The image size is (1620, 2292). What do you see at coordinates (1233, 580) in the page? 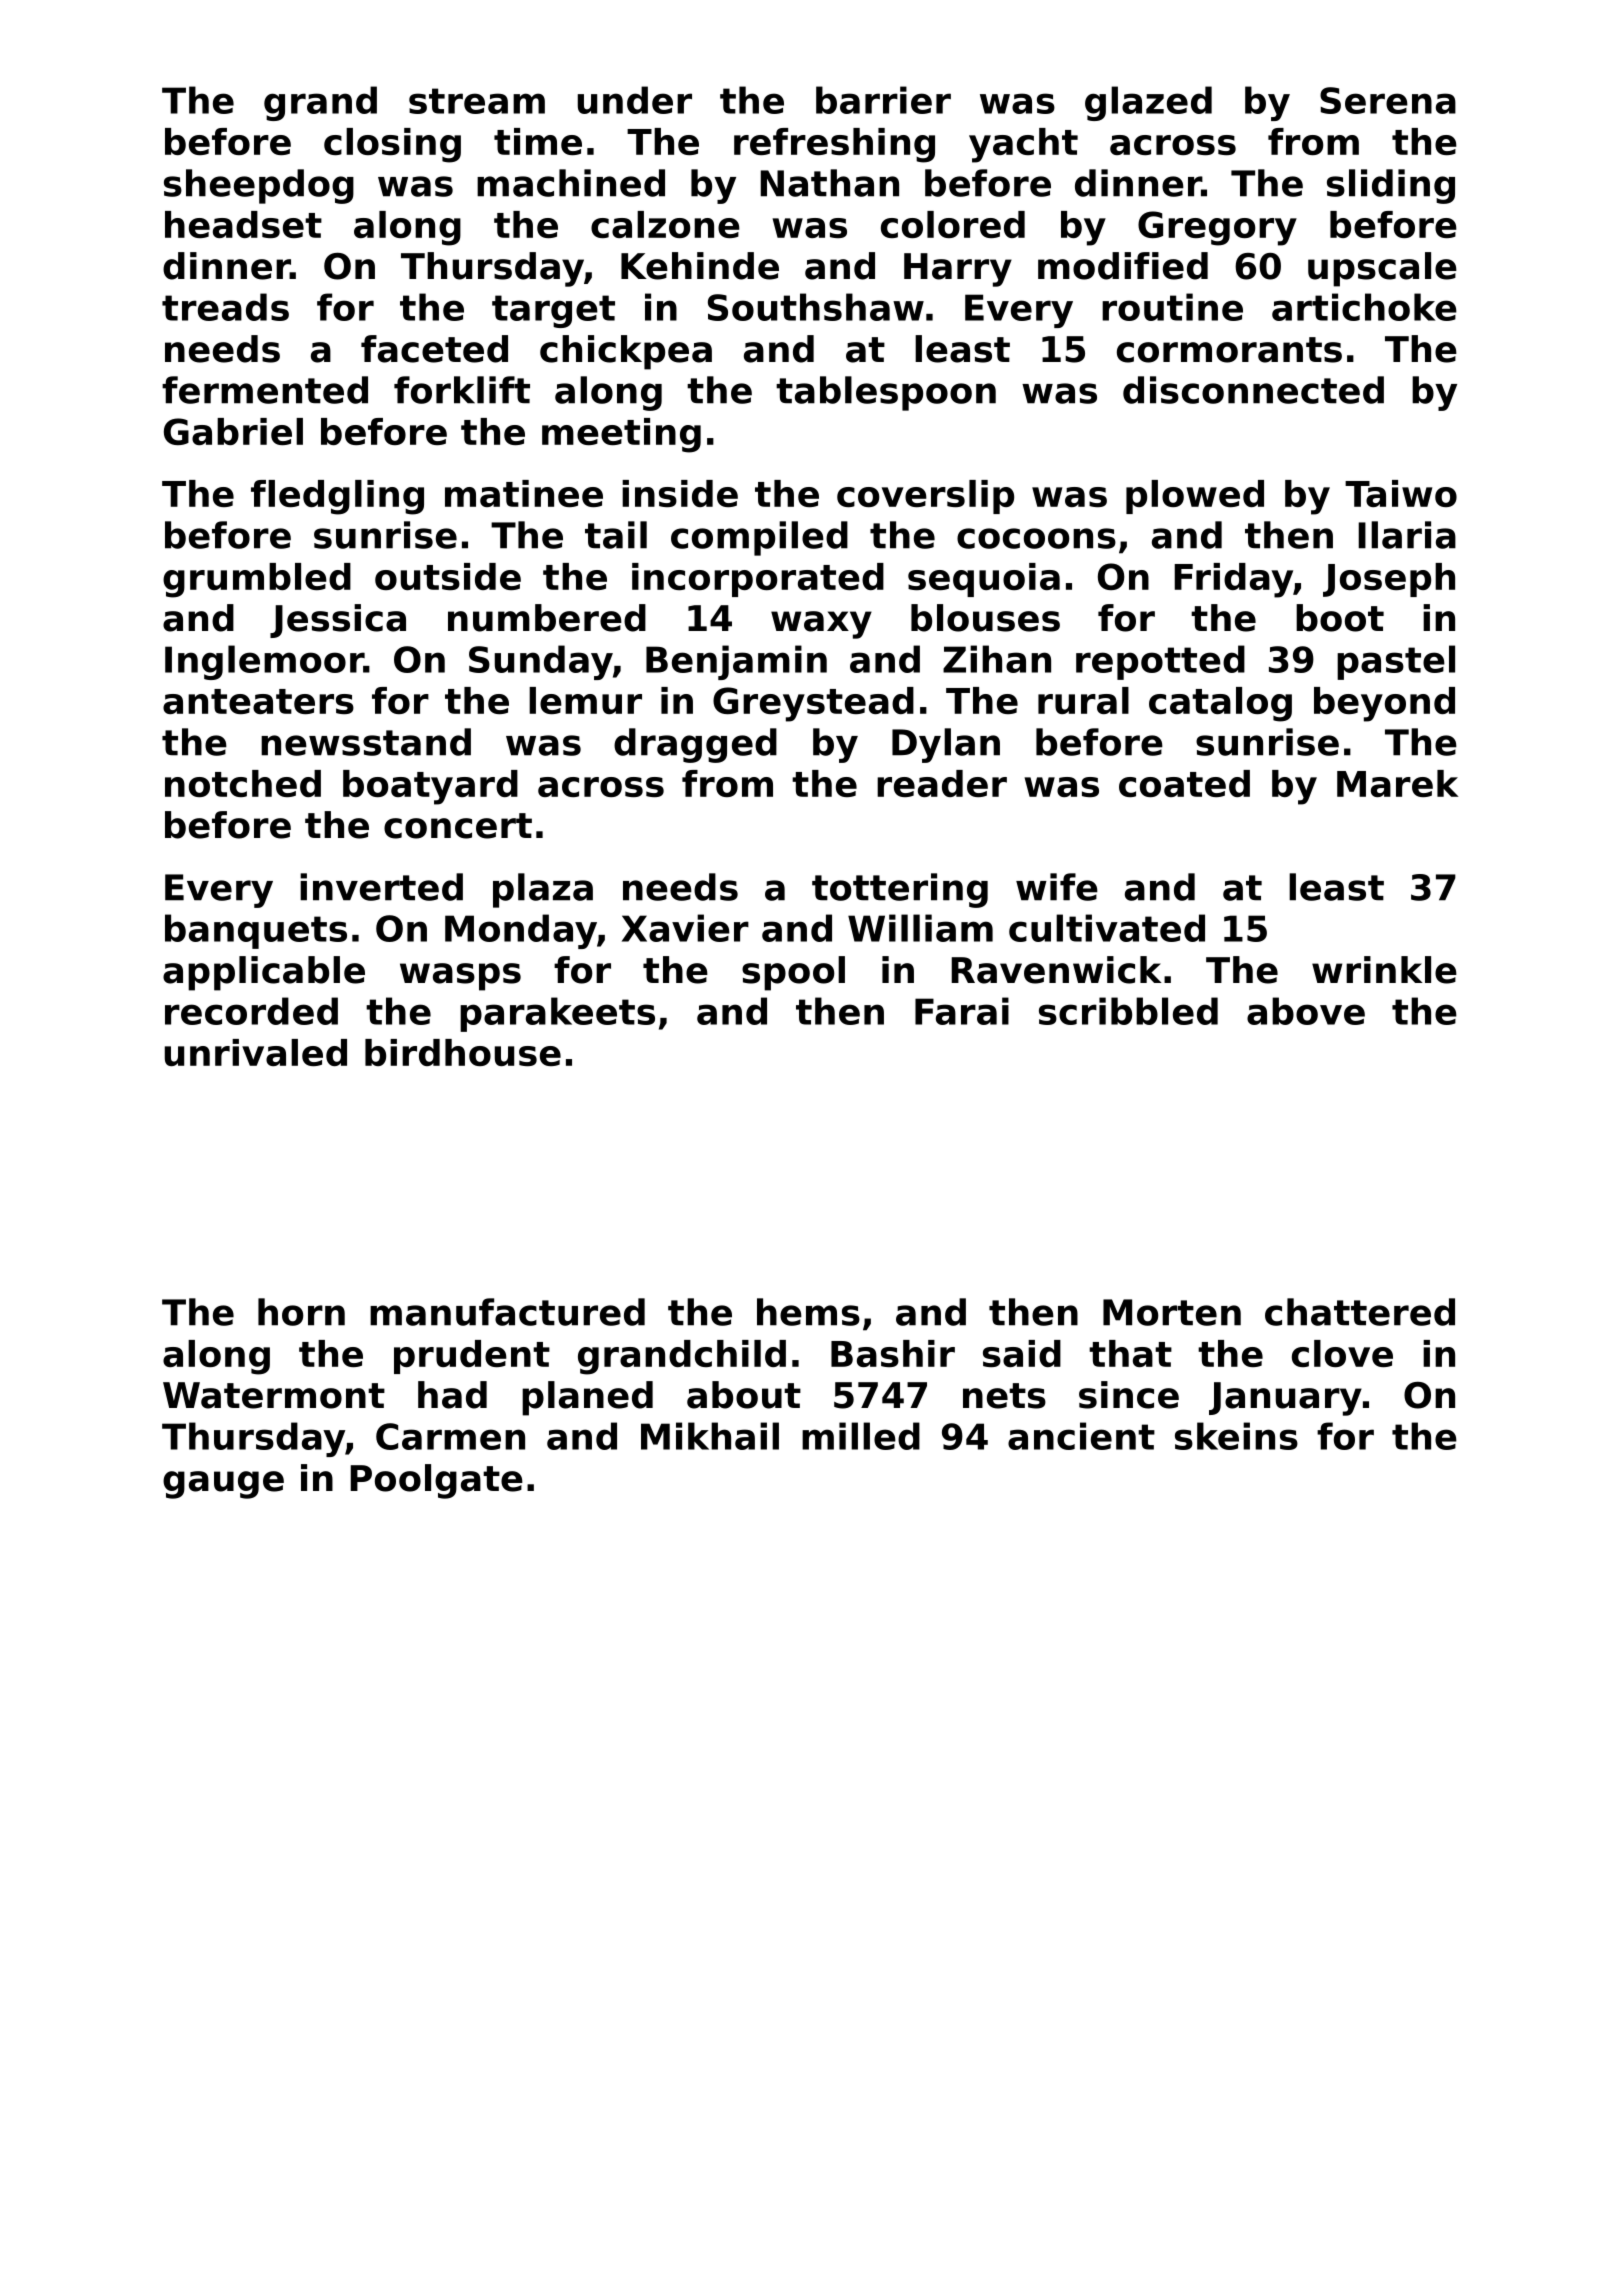
I see `Friday` at bounding box center [1233, 580].
